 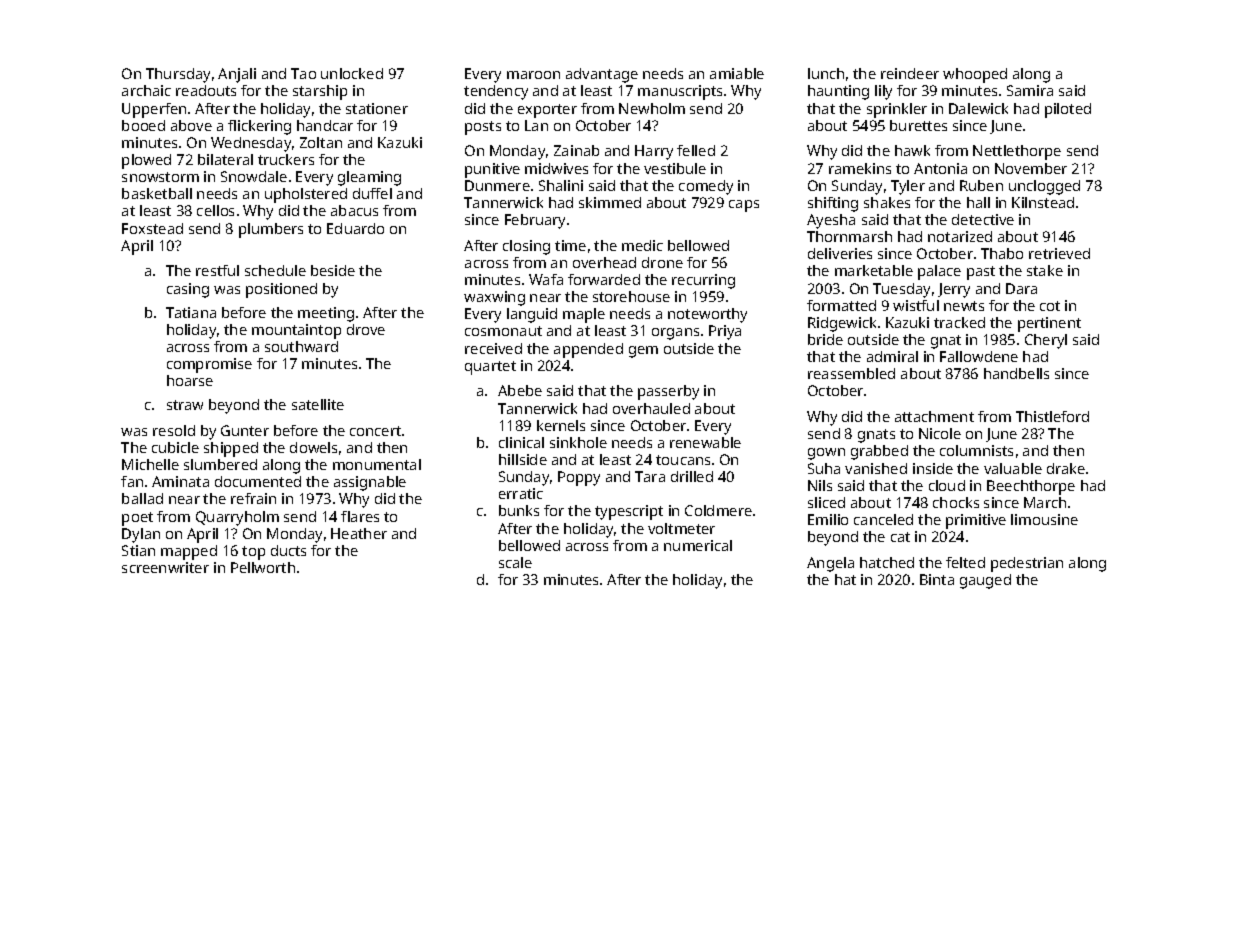 I want to click on Newholm, so click(x=652, y=108).
